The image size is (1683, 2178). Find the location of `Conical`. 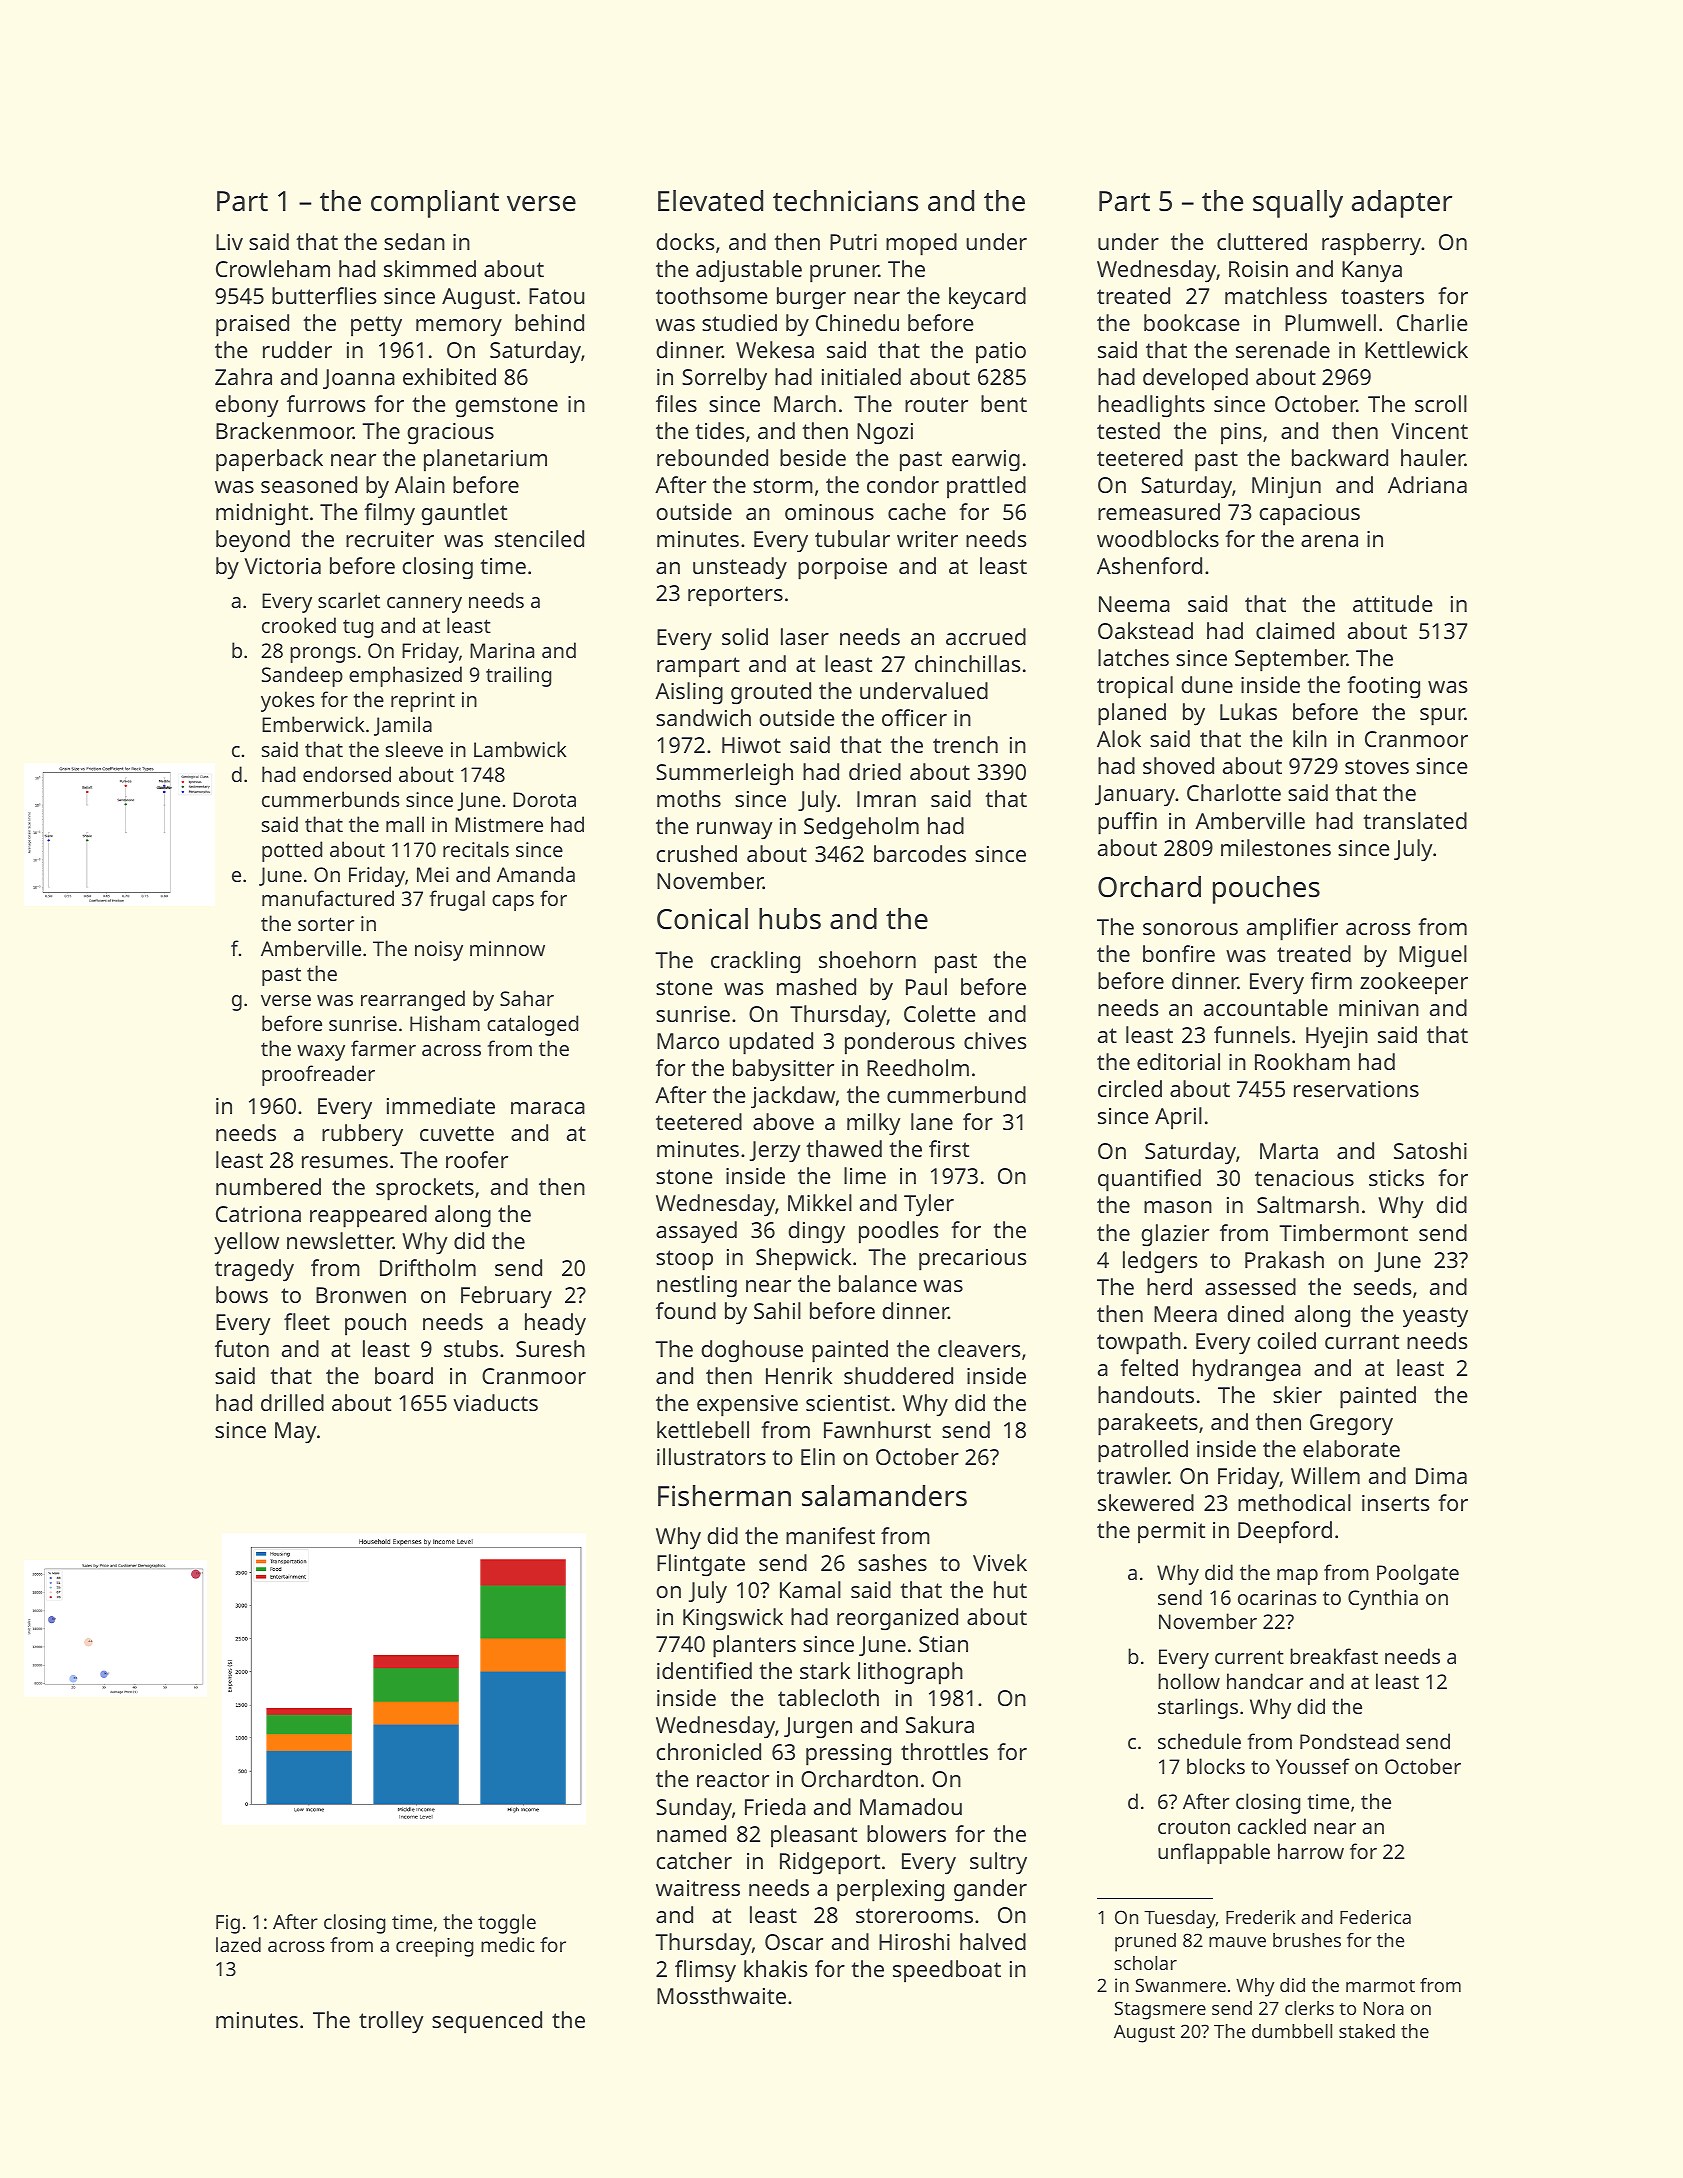

Conical is located at coordinates (702, 919).
